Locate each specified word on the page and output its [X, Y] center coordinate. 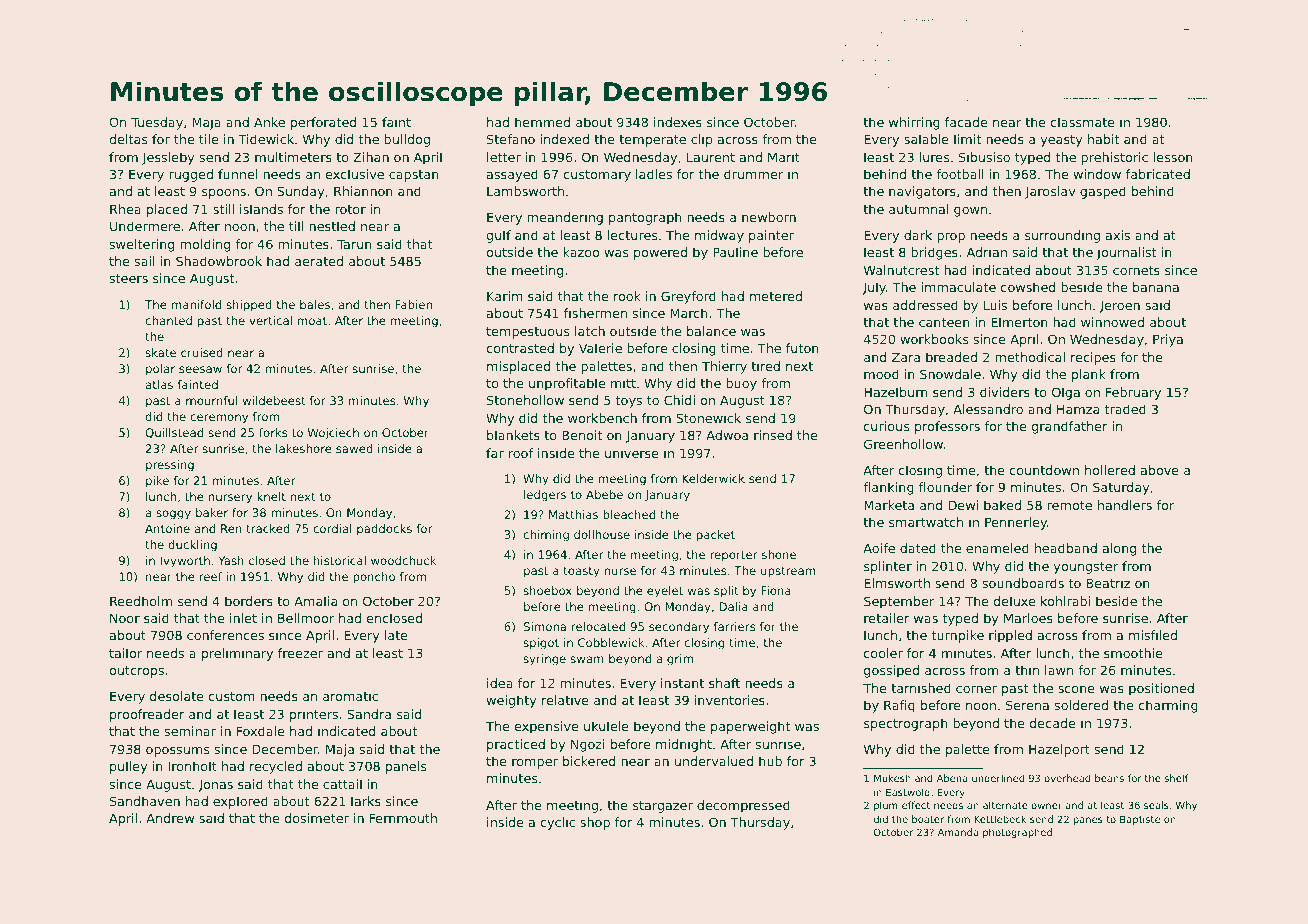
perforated [323, 123]
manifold [196, 304]
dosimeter [317, 818]
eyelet [665, 592]
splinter [888, 567]
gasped [1103, 192]
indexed [564, 139]
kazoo [581, 252]
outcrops [136, 672]
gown [970, 212]
